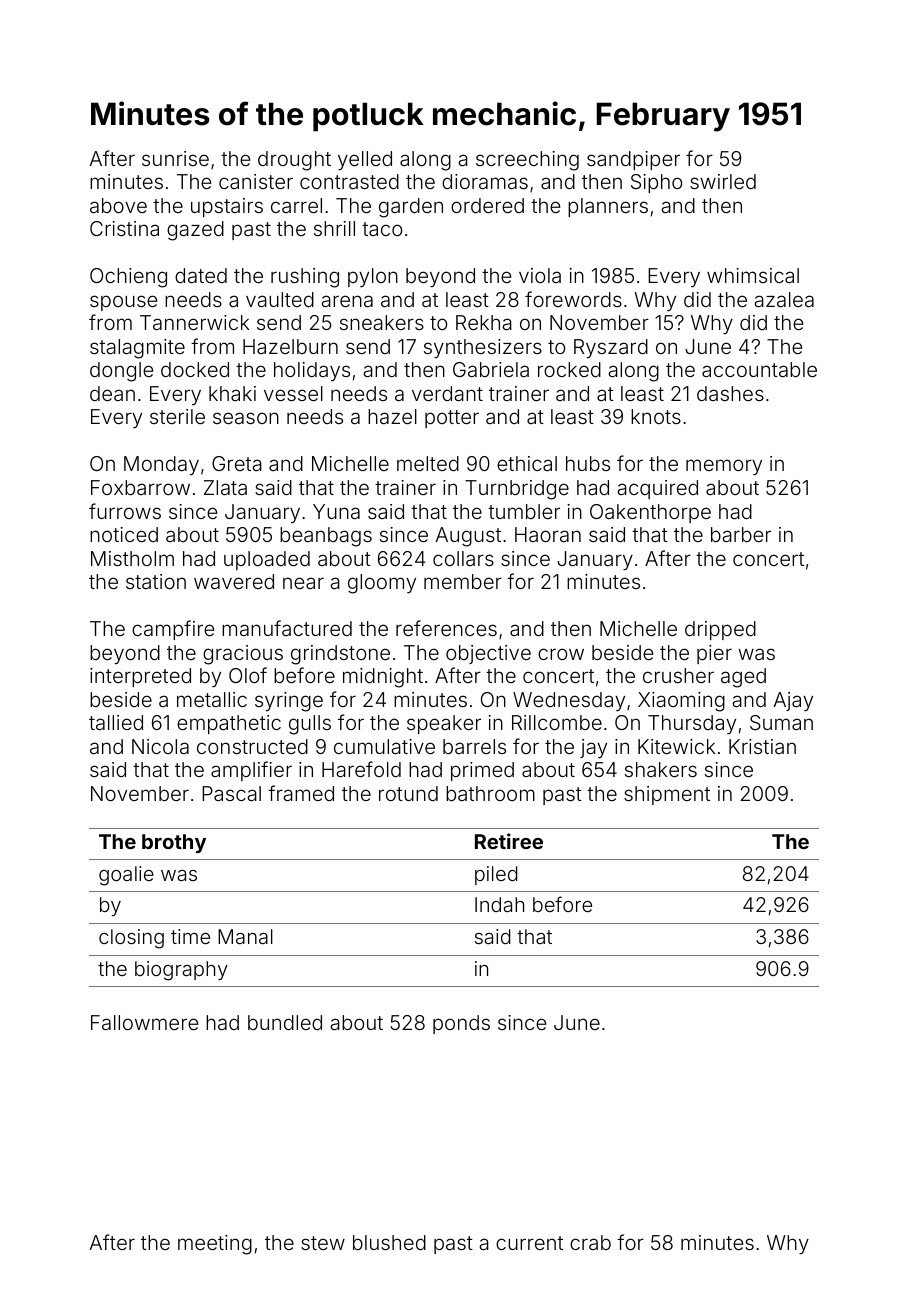 This screenshot has width=908, height=1316. Describe the element at coordinates (215, 1245) in the screenshot. I see `meeting` at that location.
